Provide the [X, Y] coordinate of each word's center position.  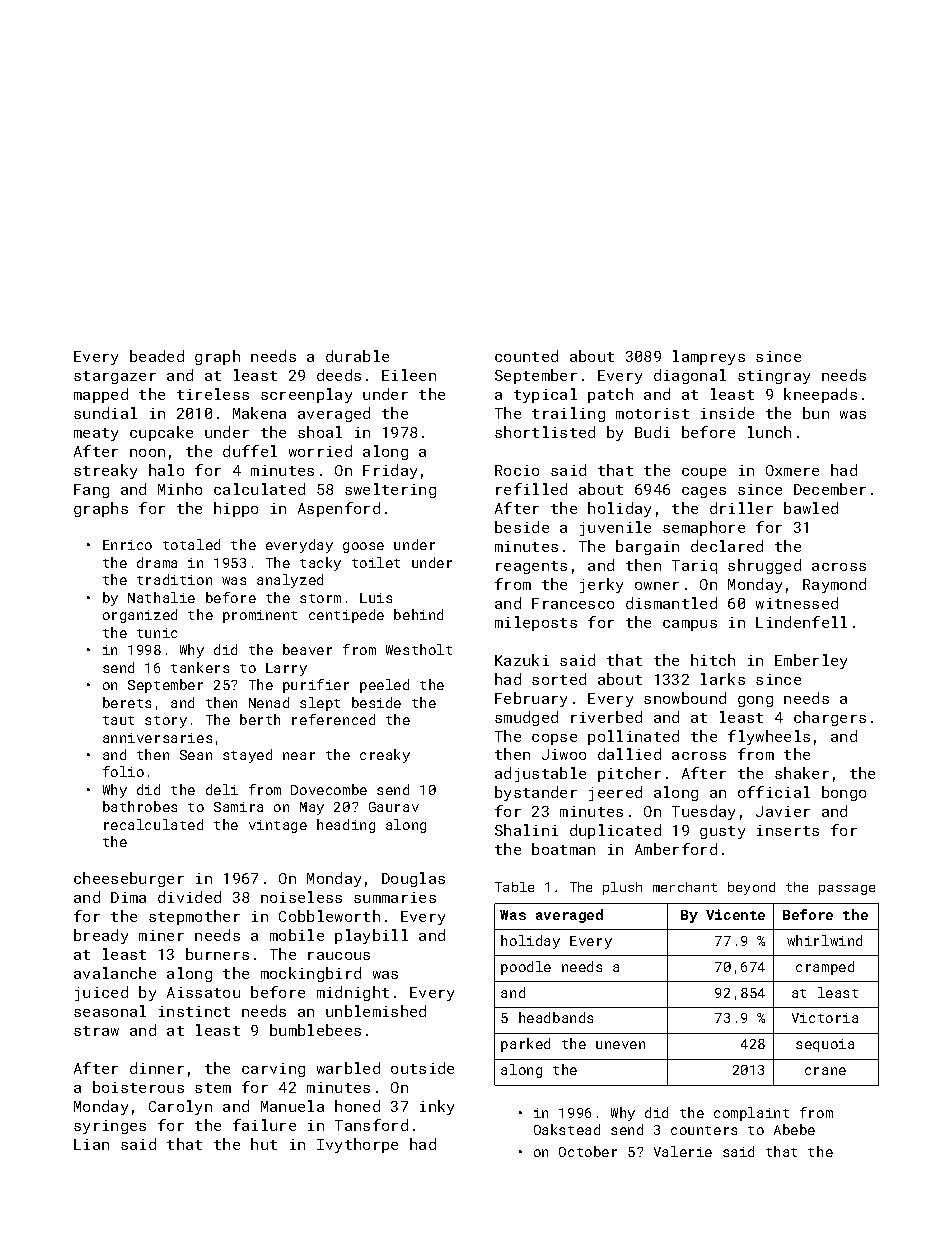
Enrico [127, 545]
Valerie [683, 1151]
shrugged [764, 566]
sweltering [390, 490]
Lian [91, 1144]
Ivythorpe [357, 1145]
